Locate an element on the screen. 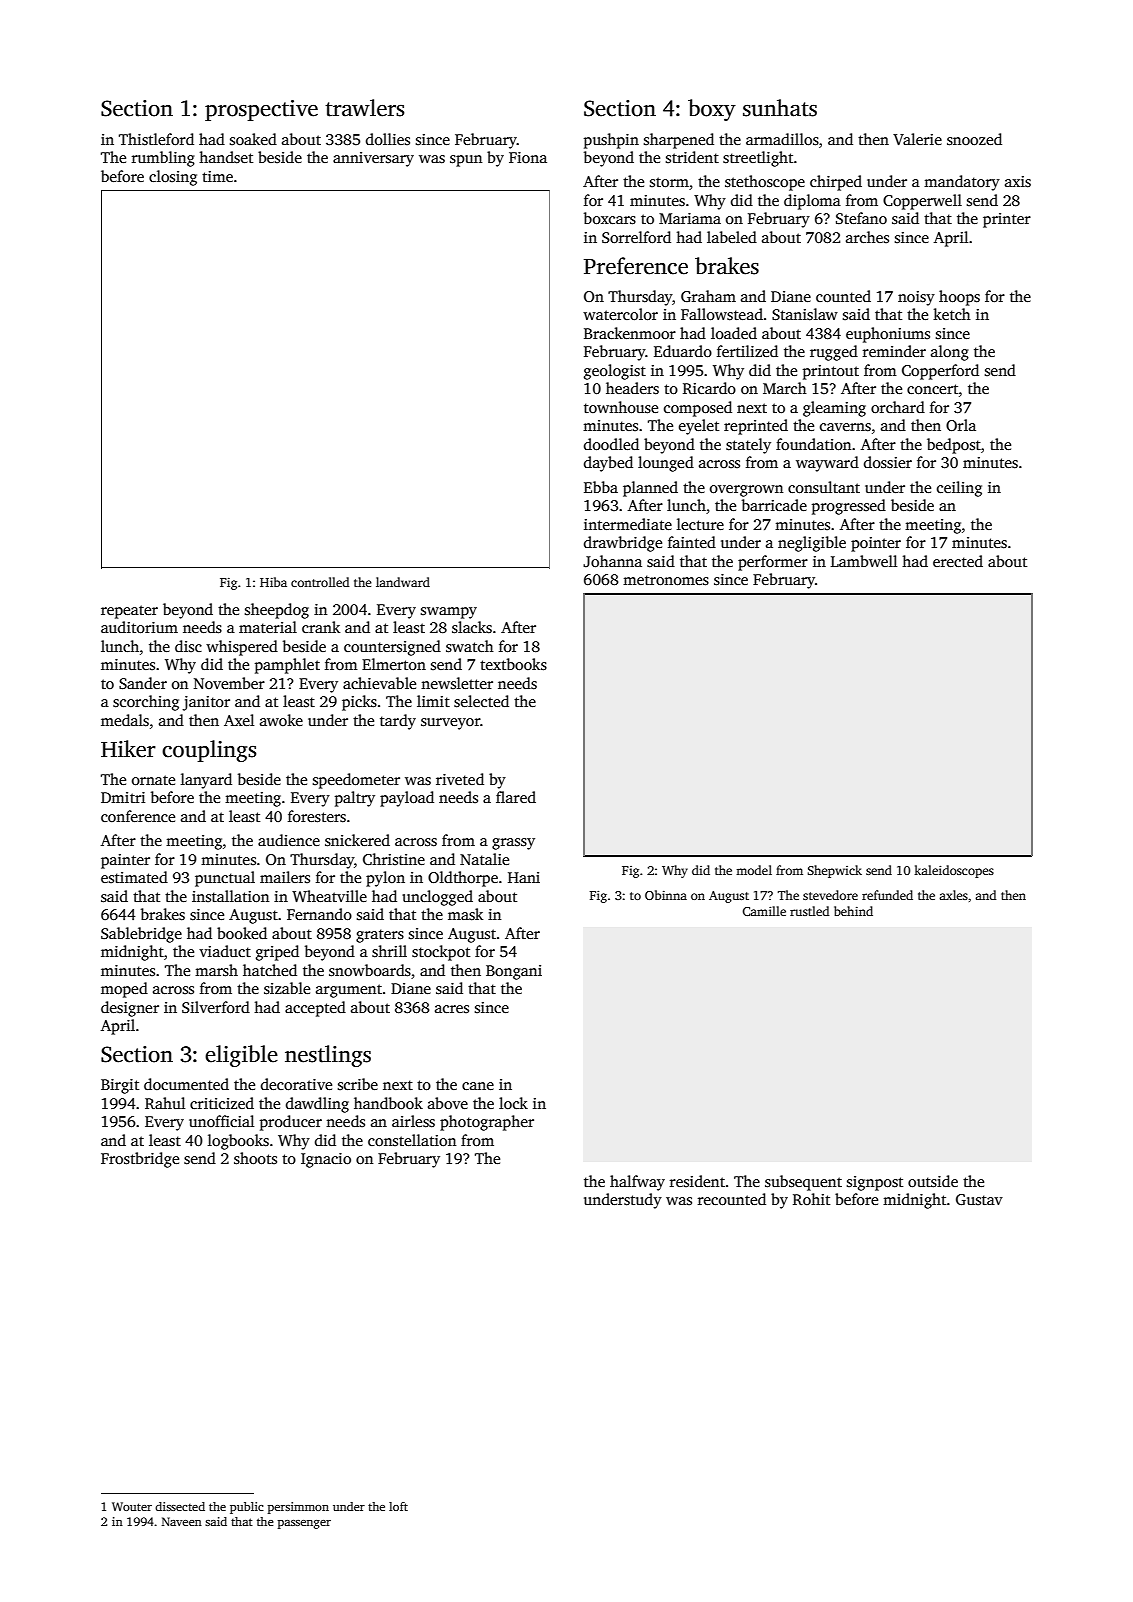  erected is located at coordinates (958, 561).
